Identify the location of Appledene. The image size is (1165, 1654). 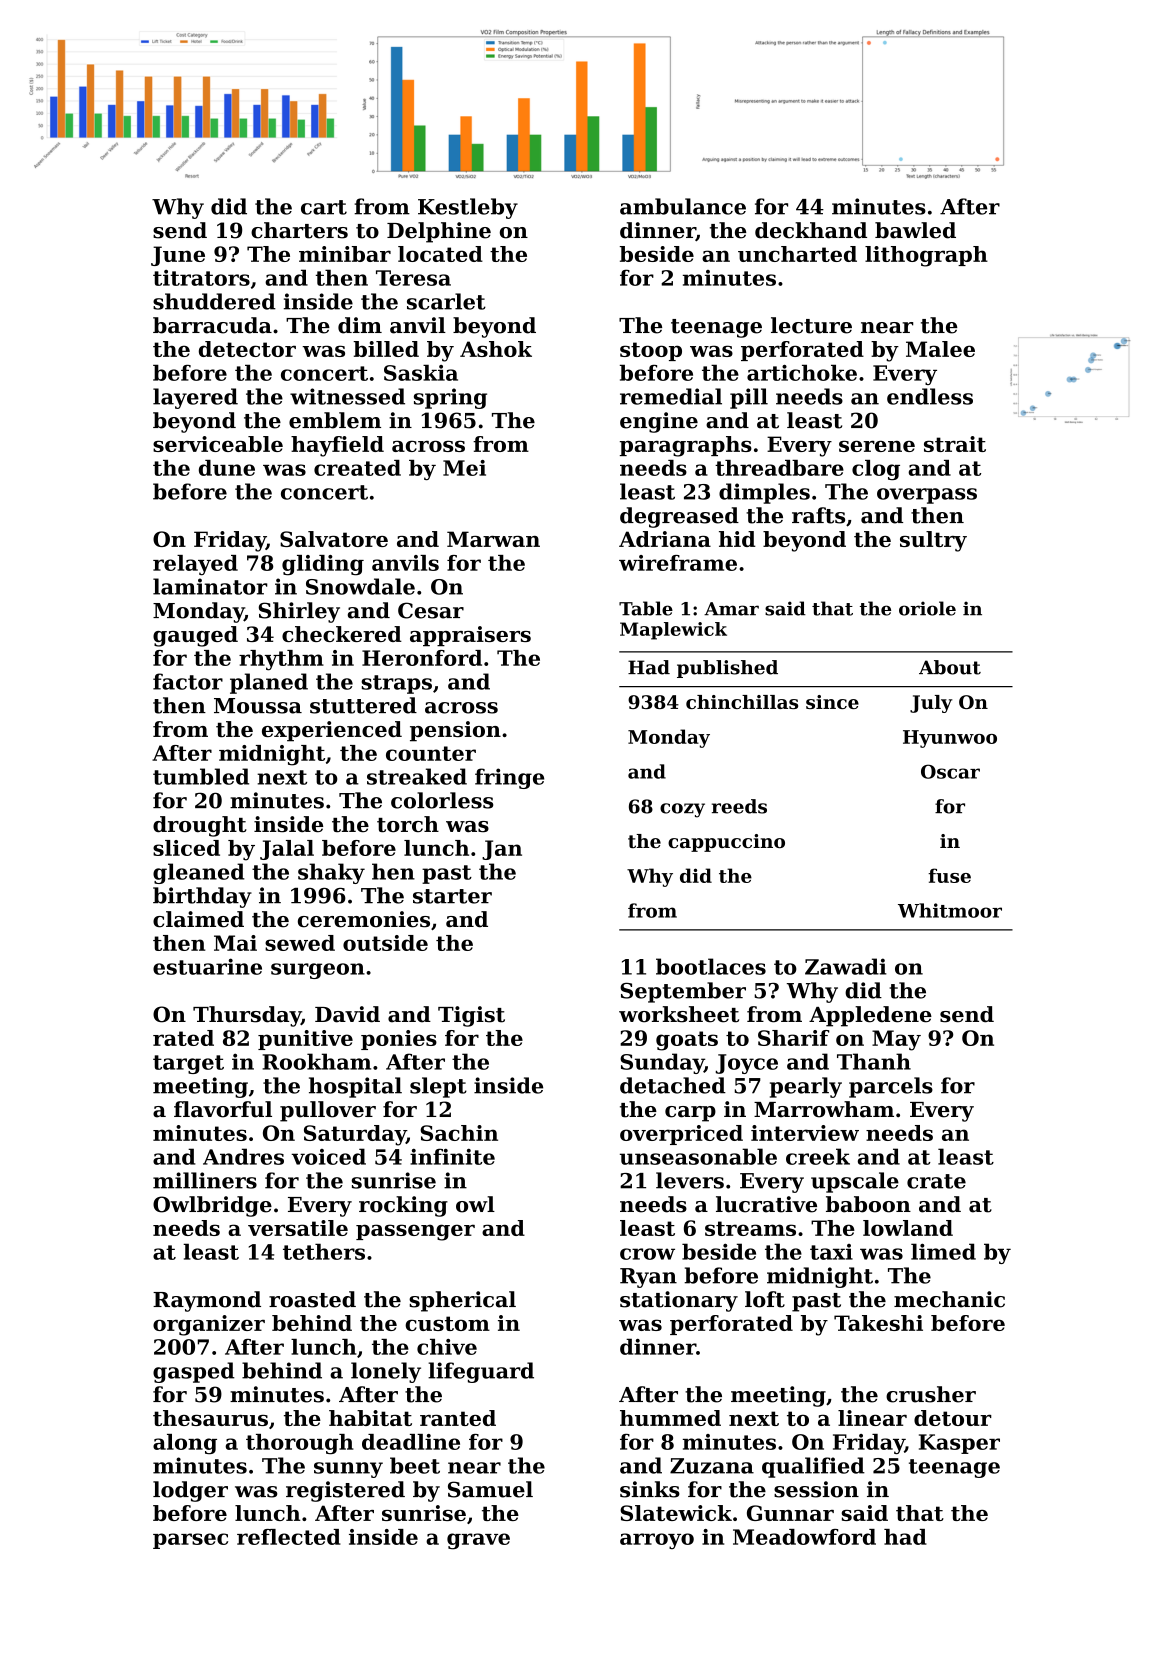
(870, 1016).
